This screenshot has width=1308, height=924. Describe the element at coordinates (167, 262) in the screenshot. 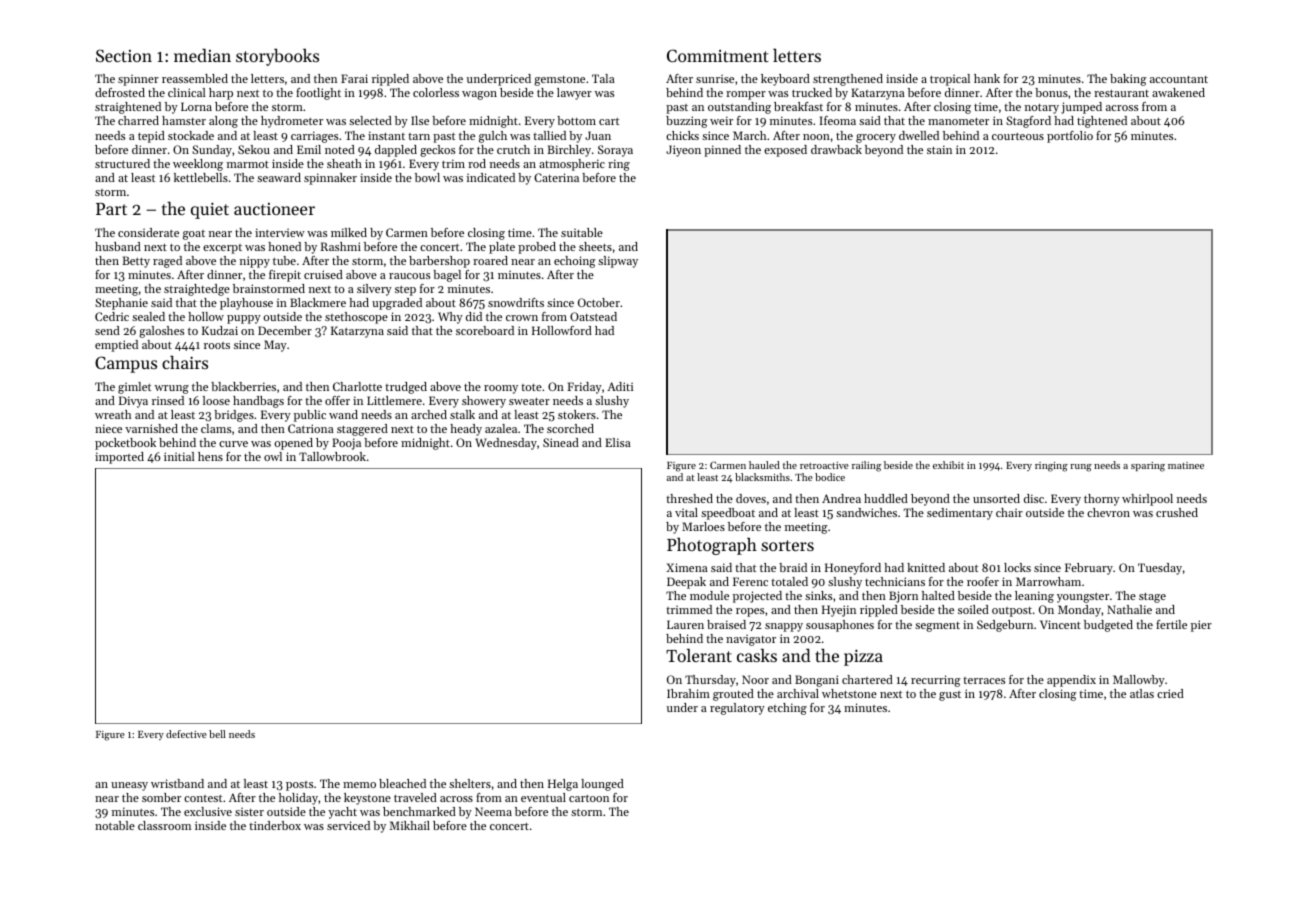

I see `raged` at that location.
